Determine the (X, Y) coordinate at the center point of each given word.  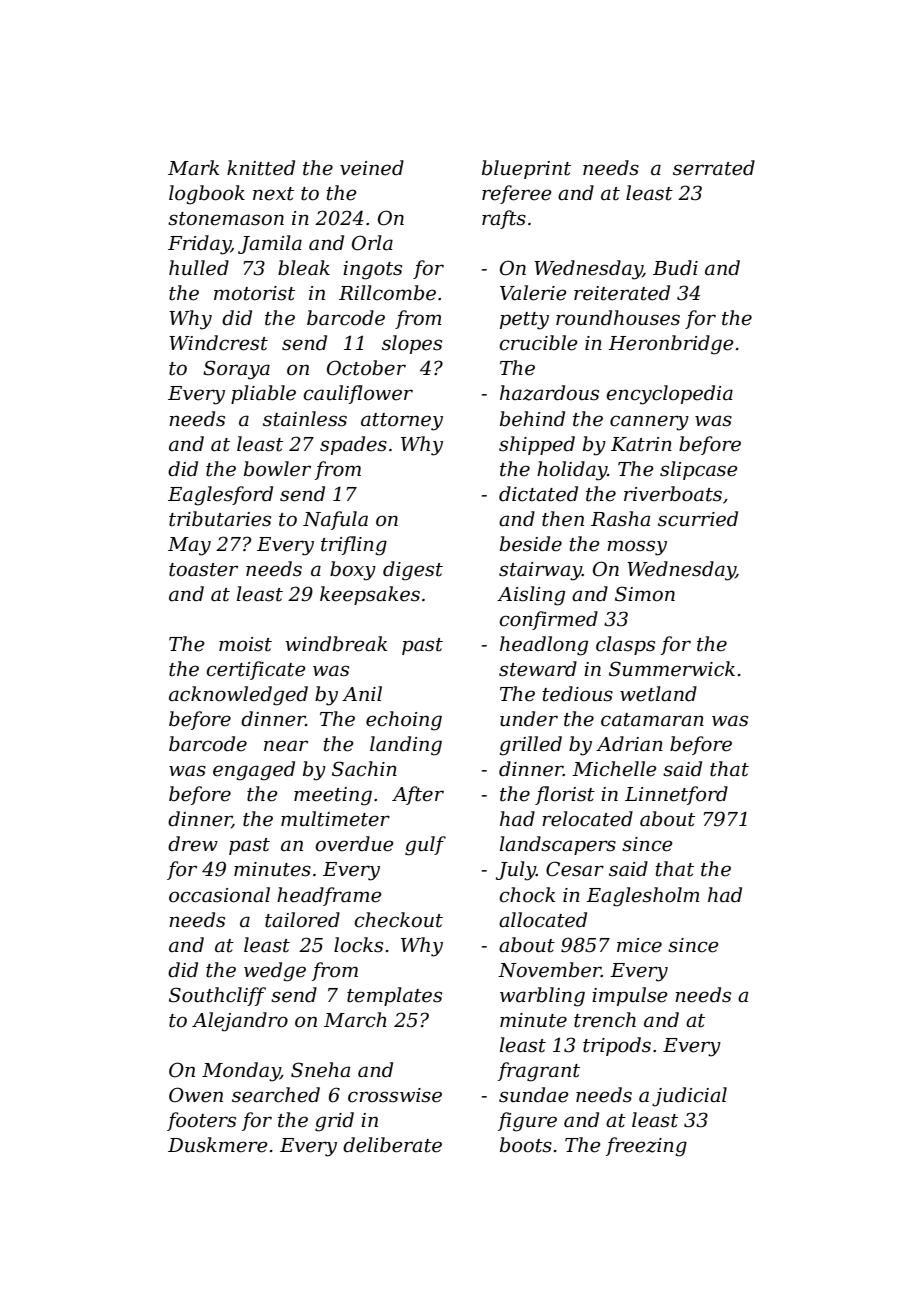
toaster (203, 570)
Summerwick (672, 669)
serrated (714, 168)
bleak (304, 268)
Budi (675, 268)
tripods (617, 1046)
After (418, 795)
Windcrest (218, 343)
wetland (658, 694)
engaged (254, 771)
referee (517, 194)
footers (201, 1121)
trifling (354, 546)
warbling (542, 997)
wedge (275, 972)
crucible (538, 343)
